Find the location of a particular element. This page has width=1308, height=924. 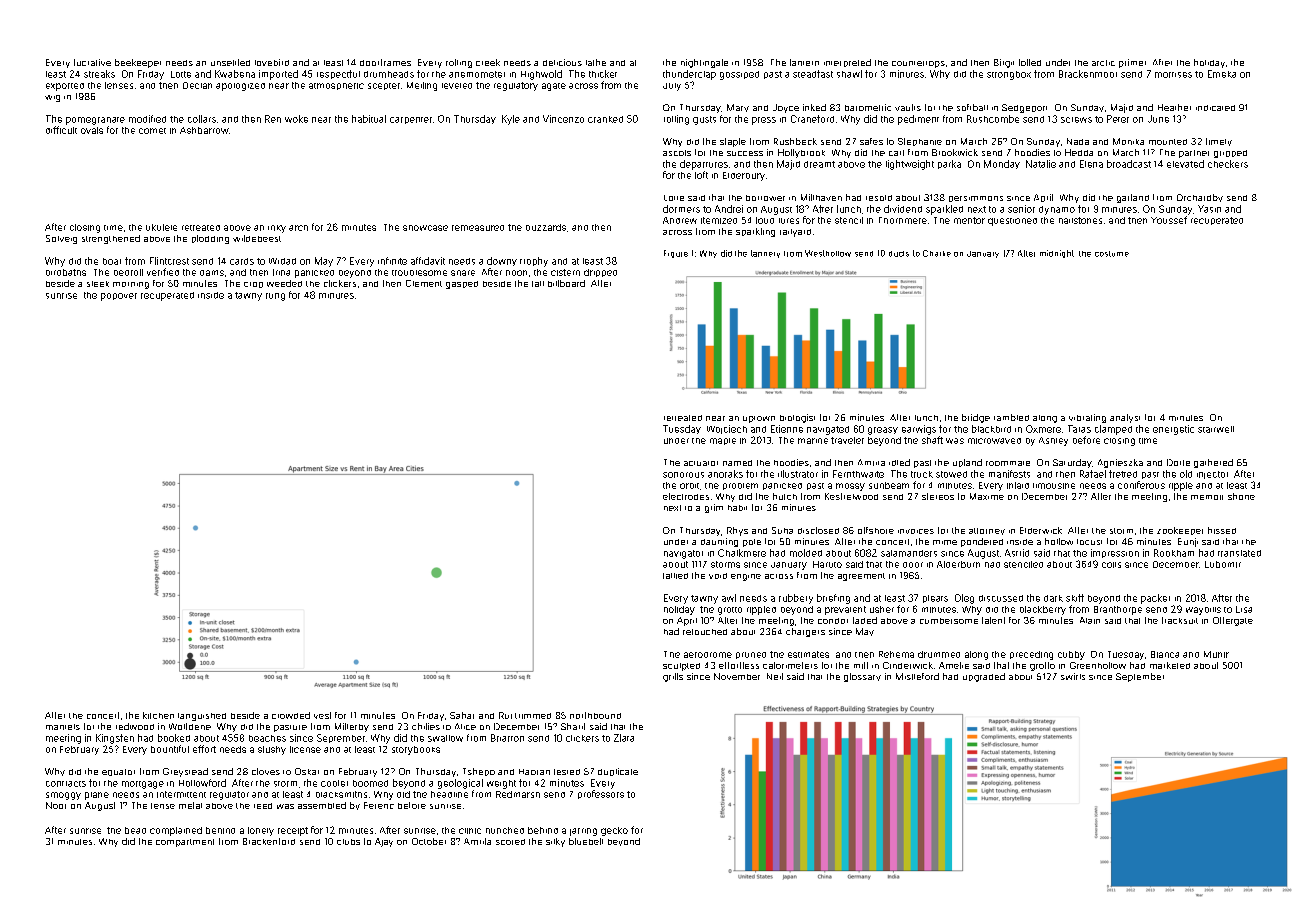

Maxime is located at coordinates (987, 496).
